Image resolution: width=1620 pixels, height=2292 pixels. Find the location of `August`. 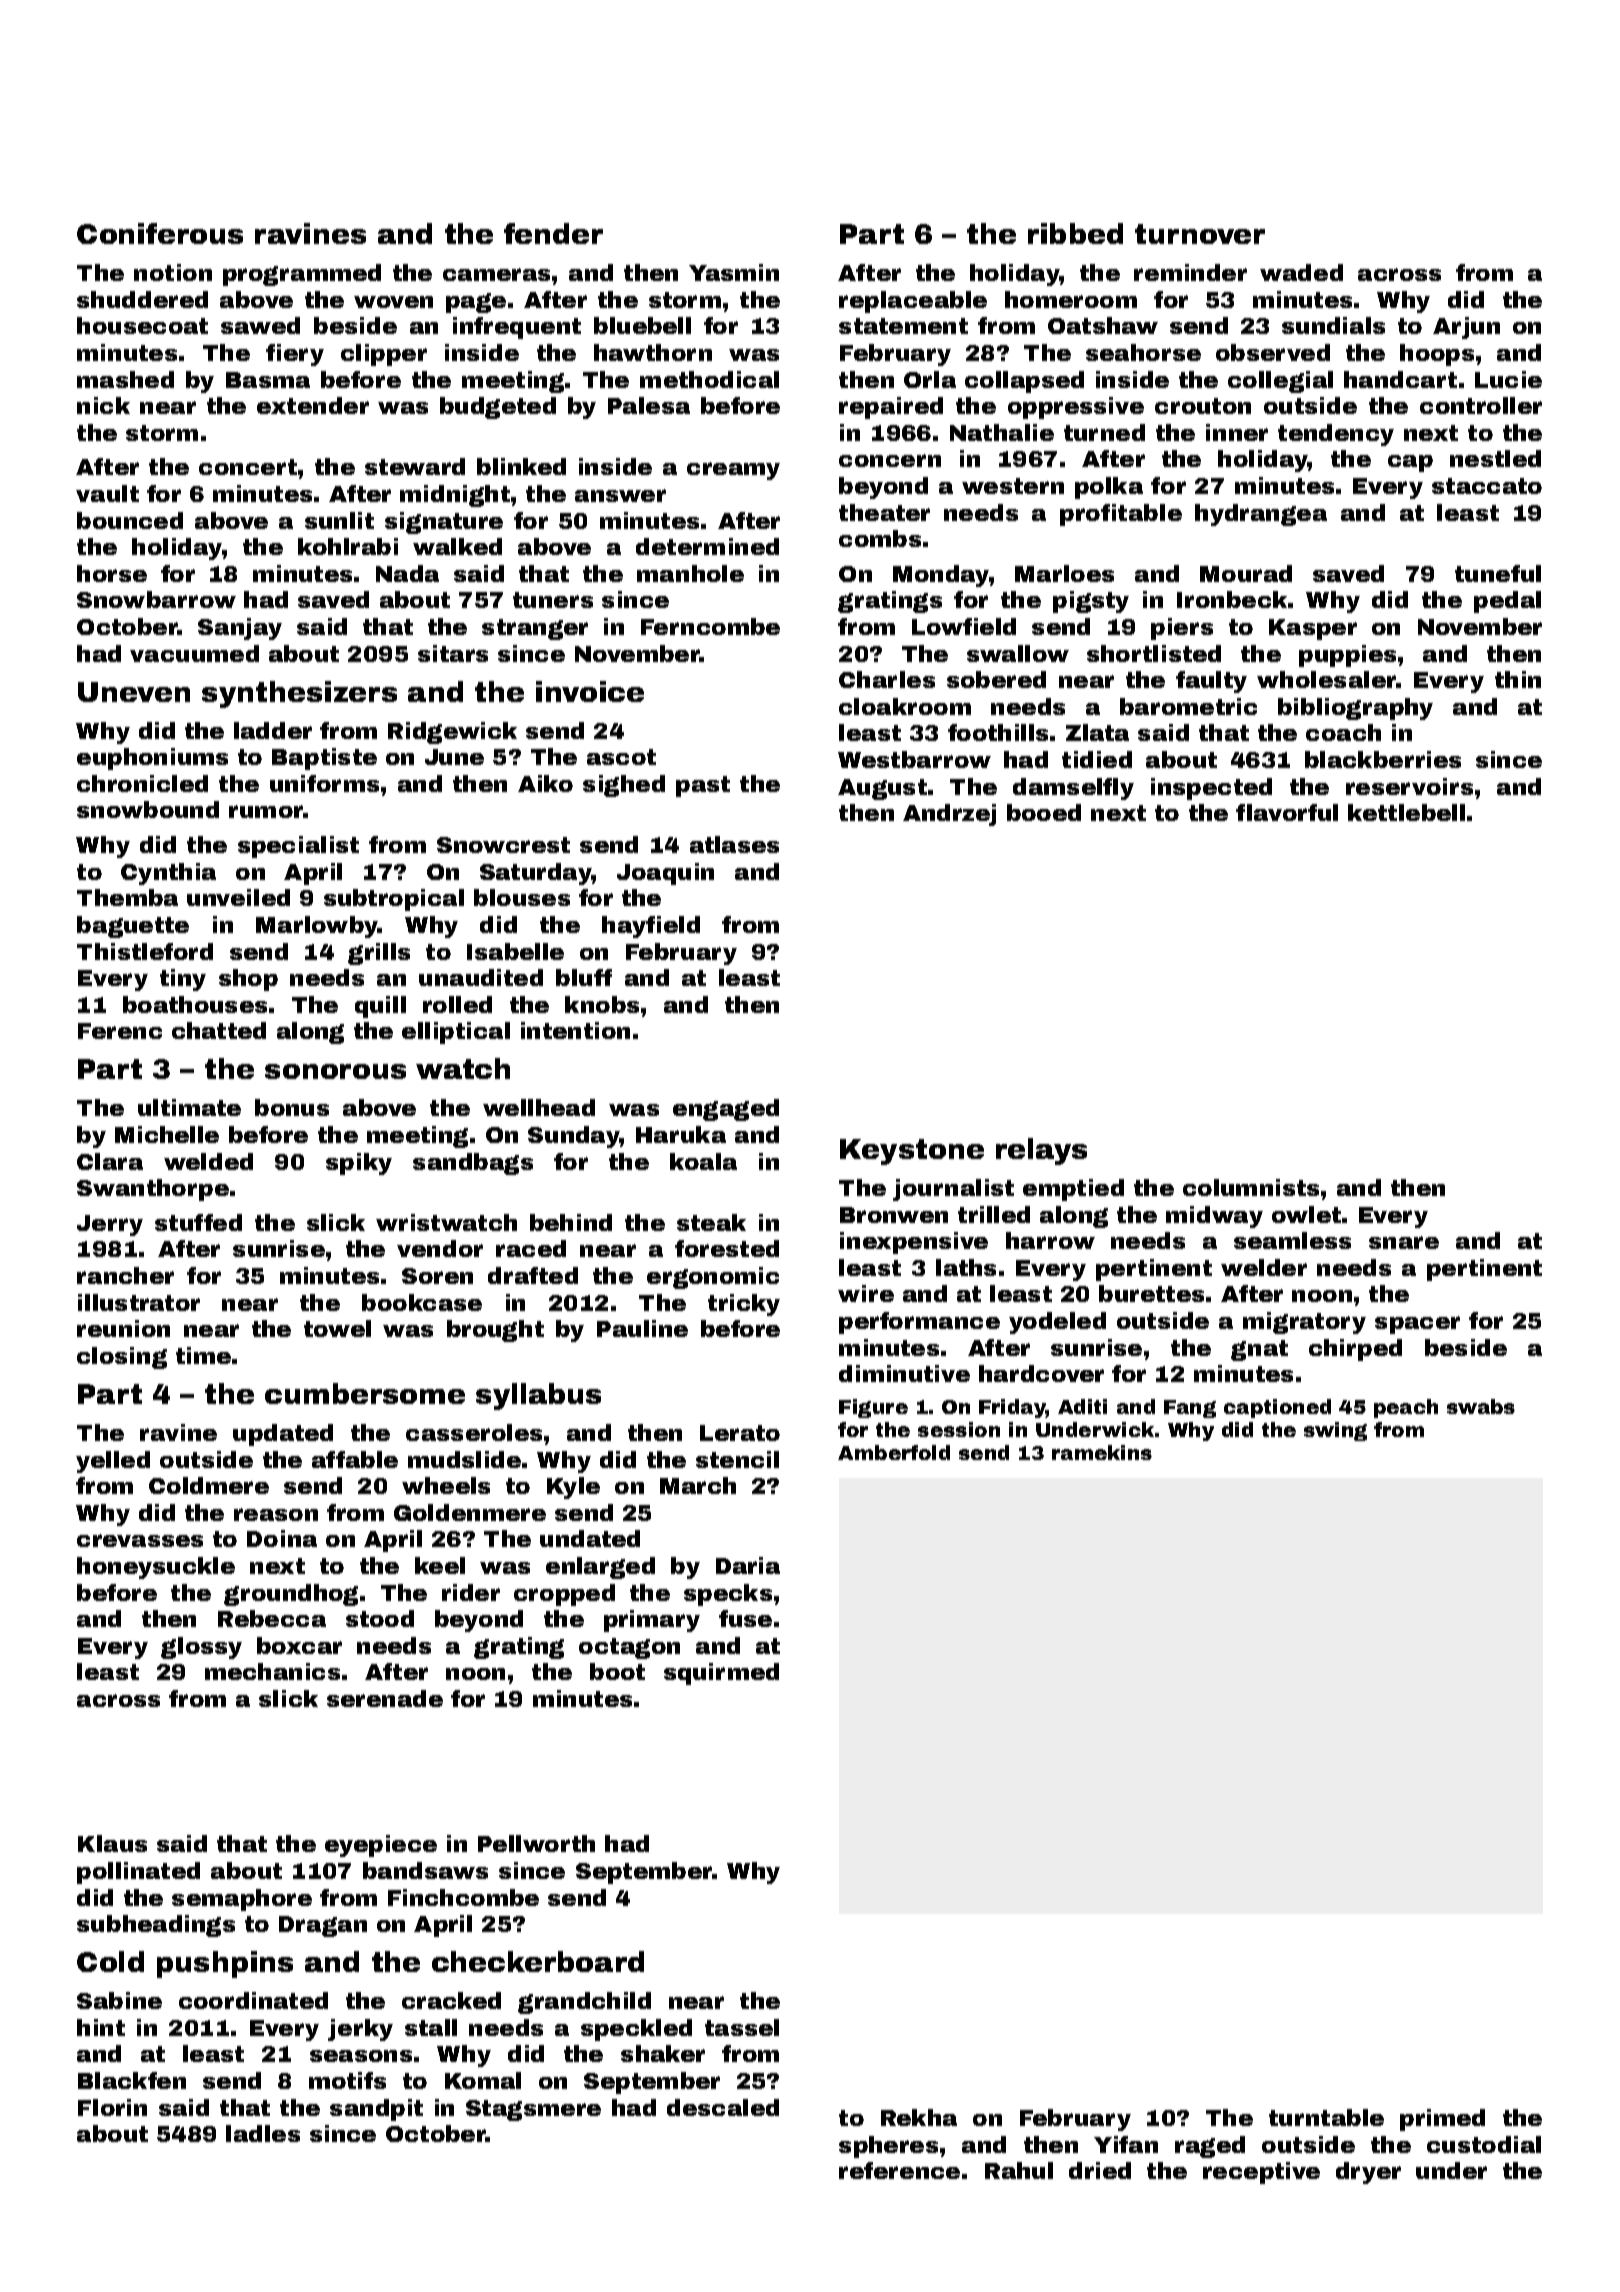

August is located at coordinates (882, 789).
